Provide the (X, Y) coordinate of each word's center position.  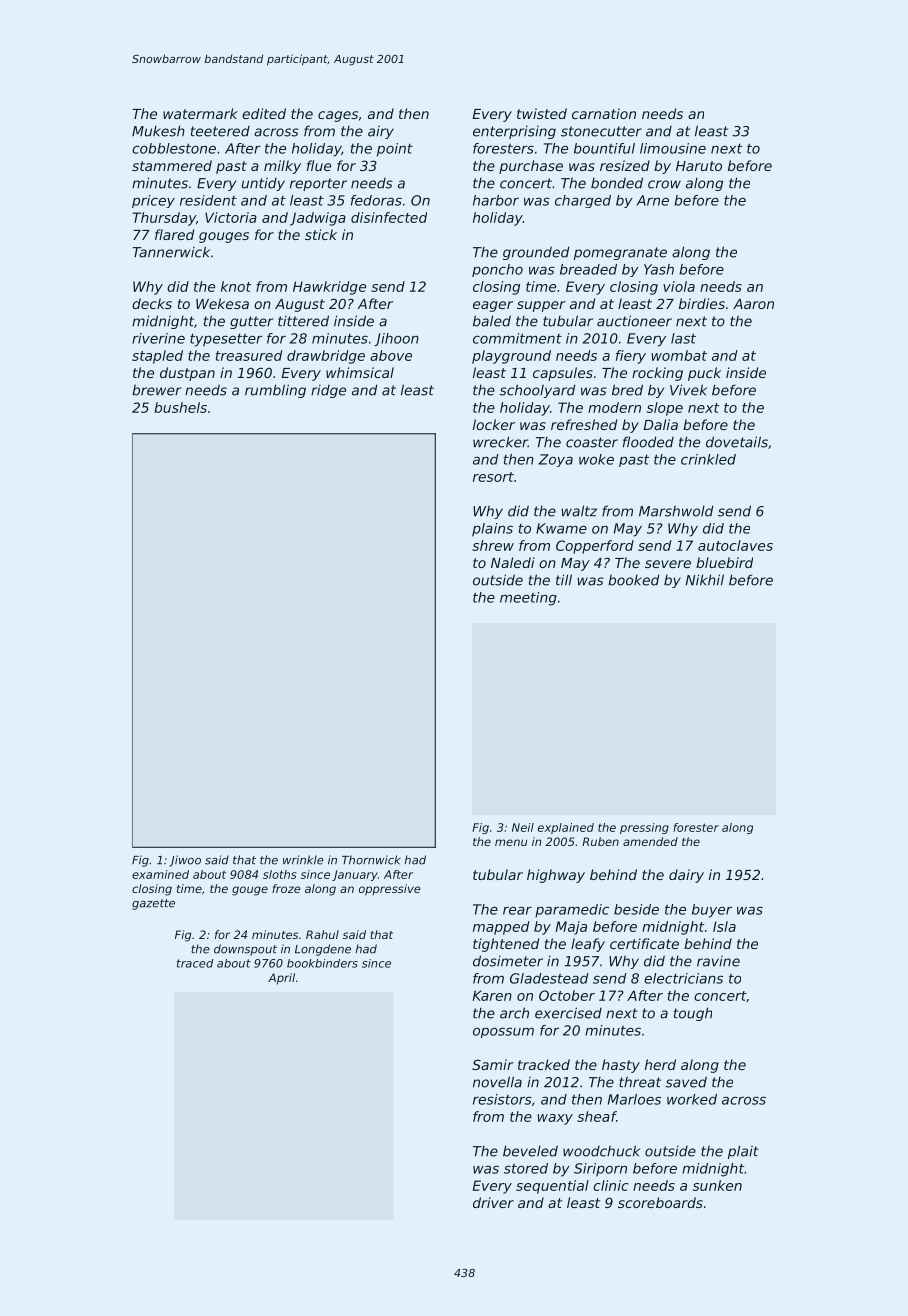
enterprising (514, 132)
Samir (493, 1064)
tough (693, 1014)
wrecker (500, 442)
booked (633, 580)
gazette (153, 904)
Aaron (753, 304)
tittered (303, 321)
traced (195, 963)
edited (264, 113)
